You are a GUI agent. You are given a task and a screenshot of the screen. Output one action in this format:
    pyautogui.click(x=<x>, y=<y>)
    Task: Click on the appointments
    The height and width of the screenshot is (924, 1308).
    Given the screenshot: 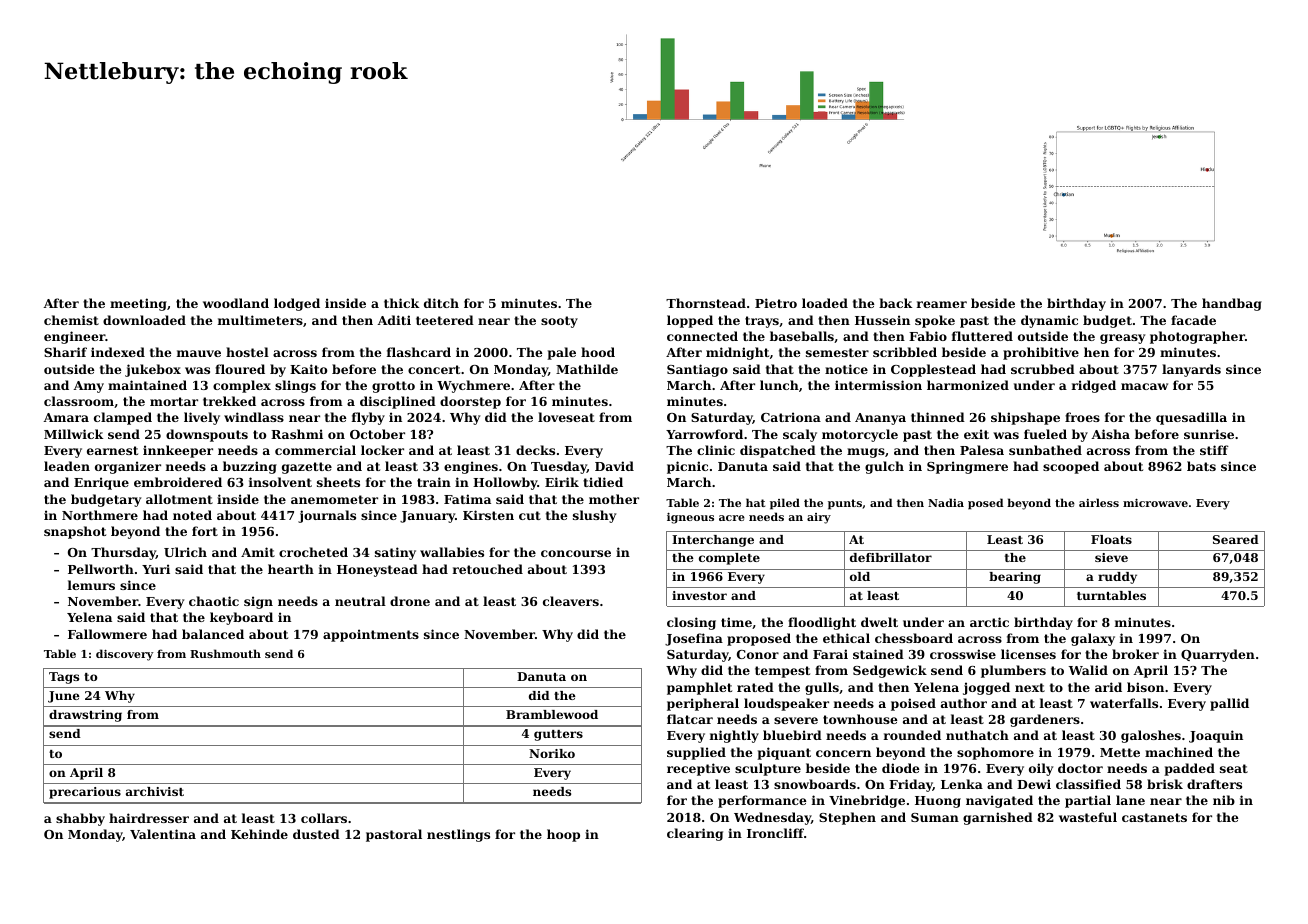 What is the action you would take?
    pyautogui.click(x=371, y=635)
